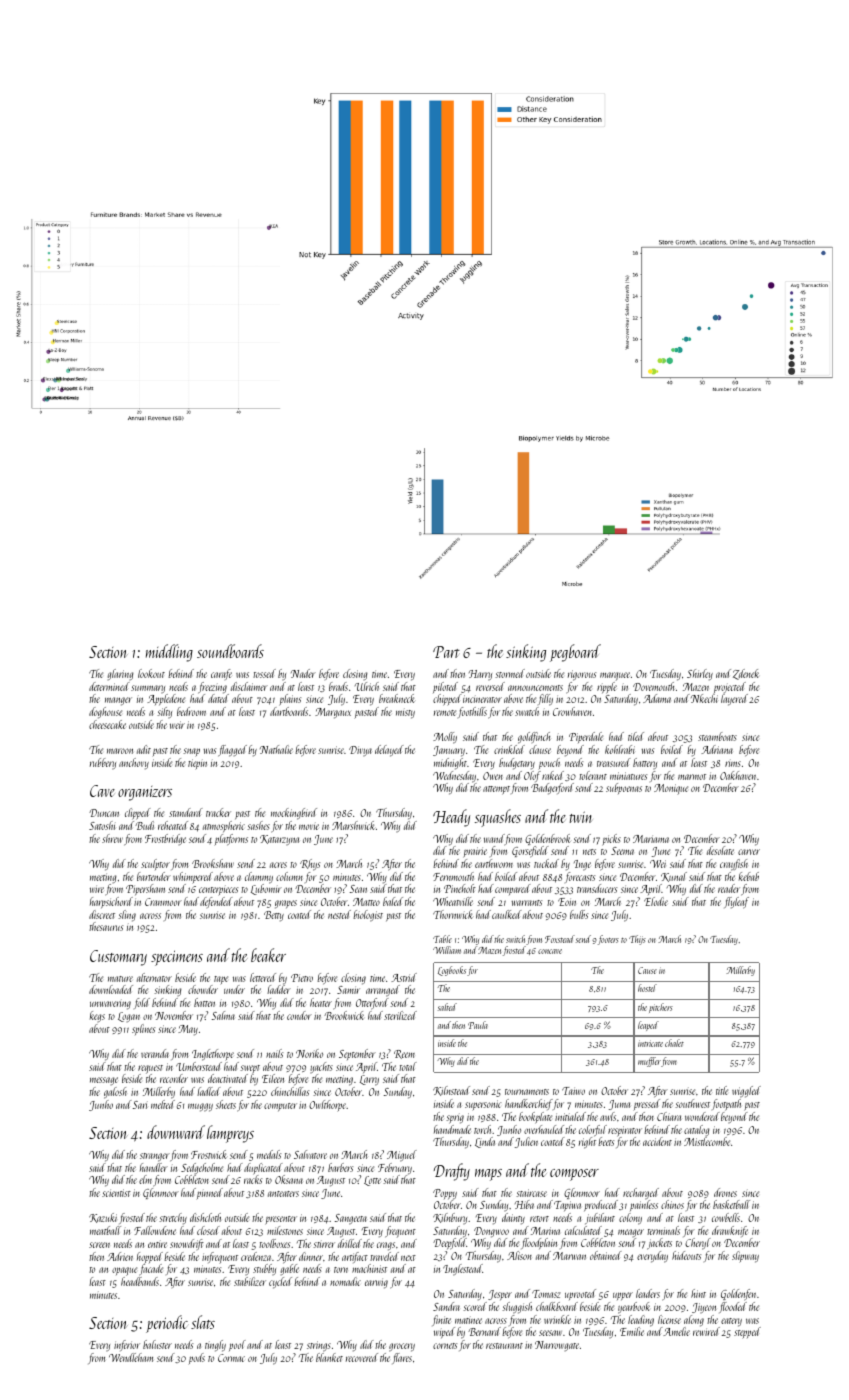  Describe the element at coordinates (169, 653) in the page. I see `middling` at that location.
